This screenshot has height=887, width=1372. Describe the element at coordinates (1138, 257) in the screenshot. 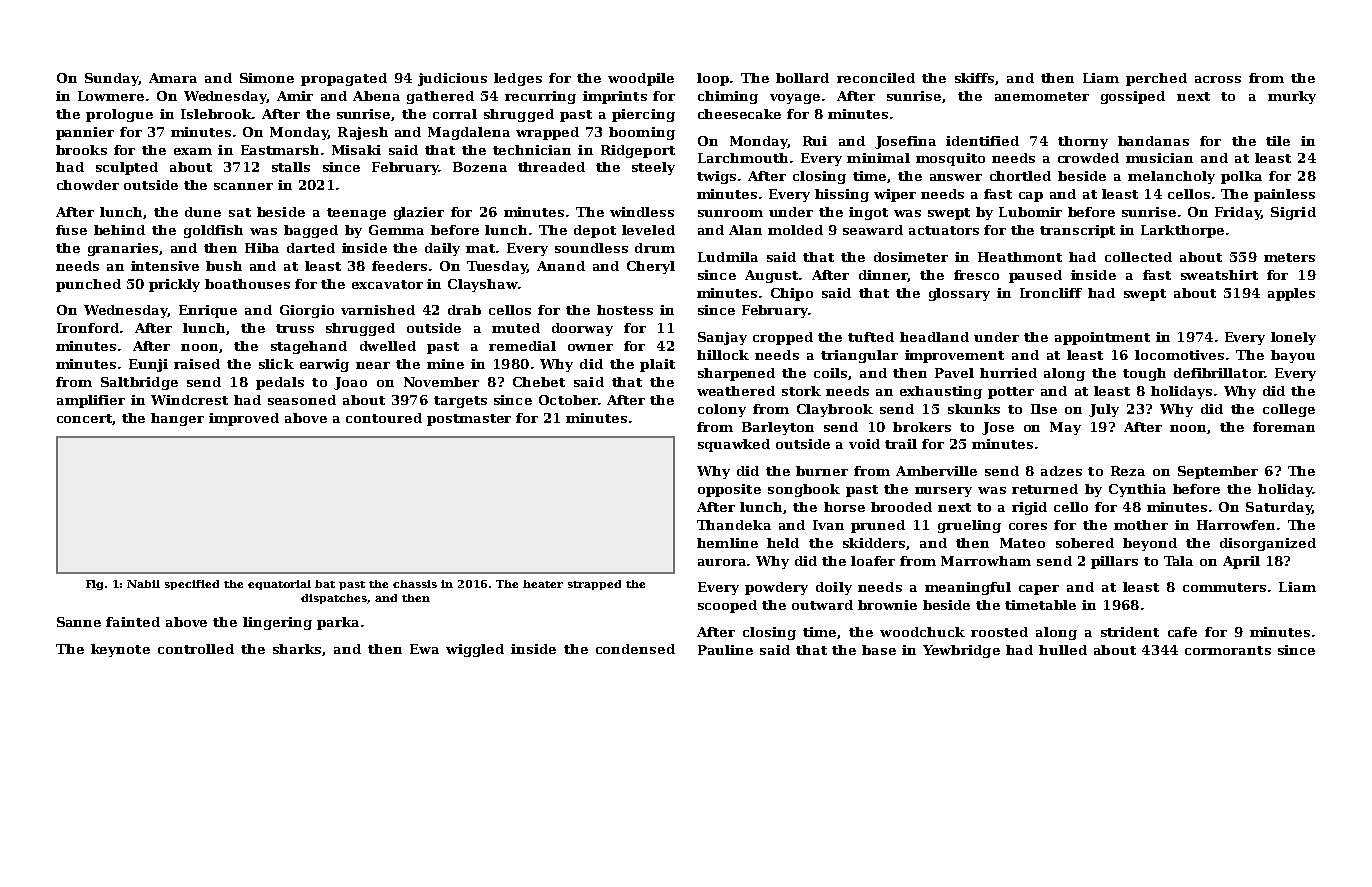

I see `collected` at that location.
